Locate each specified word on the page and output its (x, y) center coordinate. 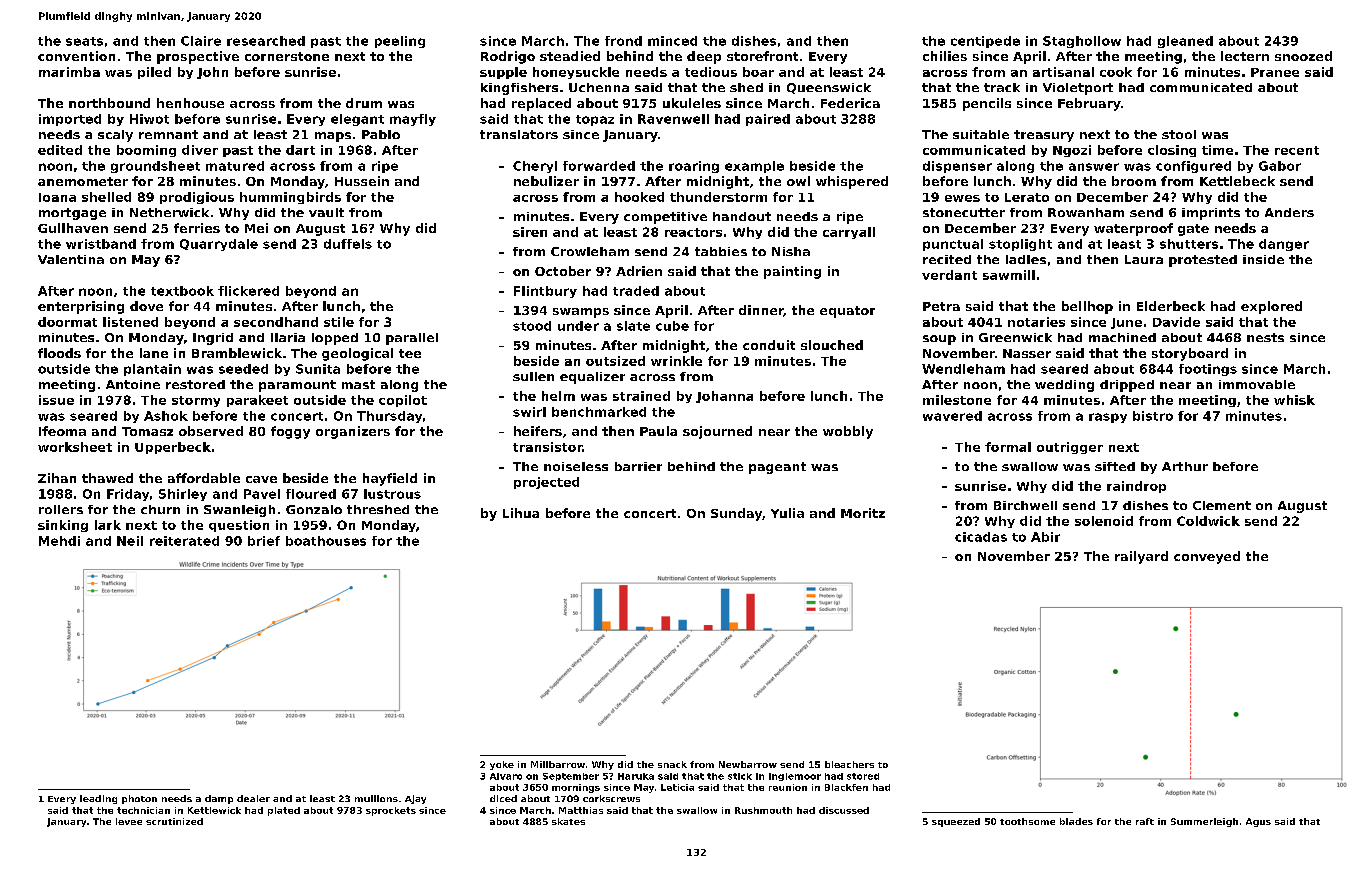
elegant (357, 120)
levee (129, 821)
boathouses (326, 541)
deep (704, 57)
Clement (1222, 505)
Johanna (724, 397)
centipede (985, 42)
